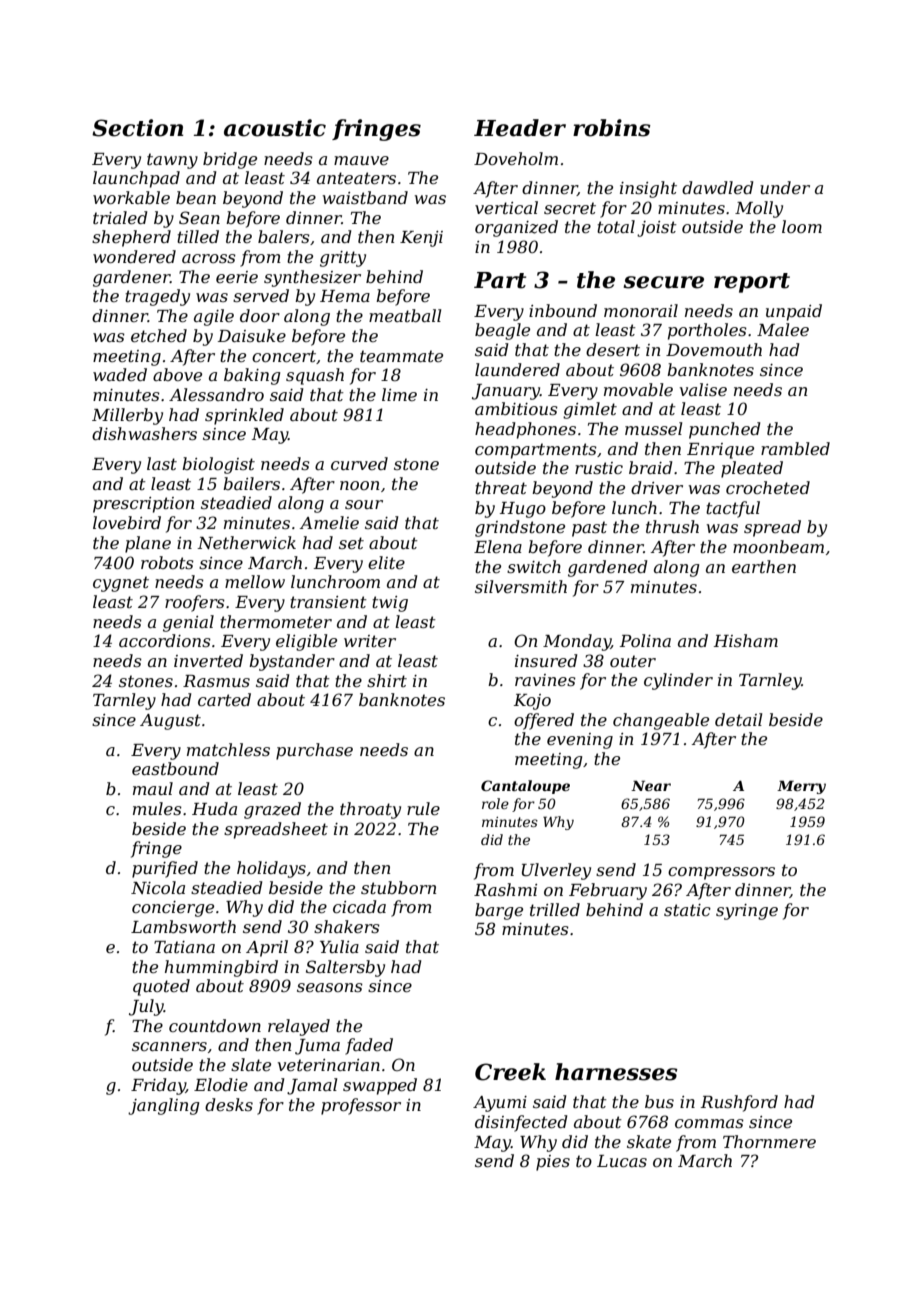  Describe the element at coordinates (272, 810) in the screenshot. I see `grazed` at that location.
